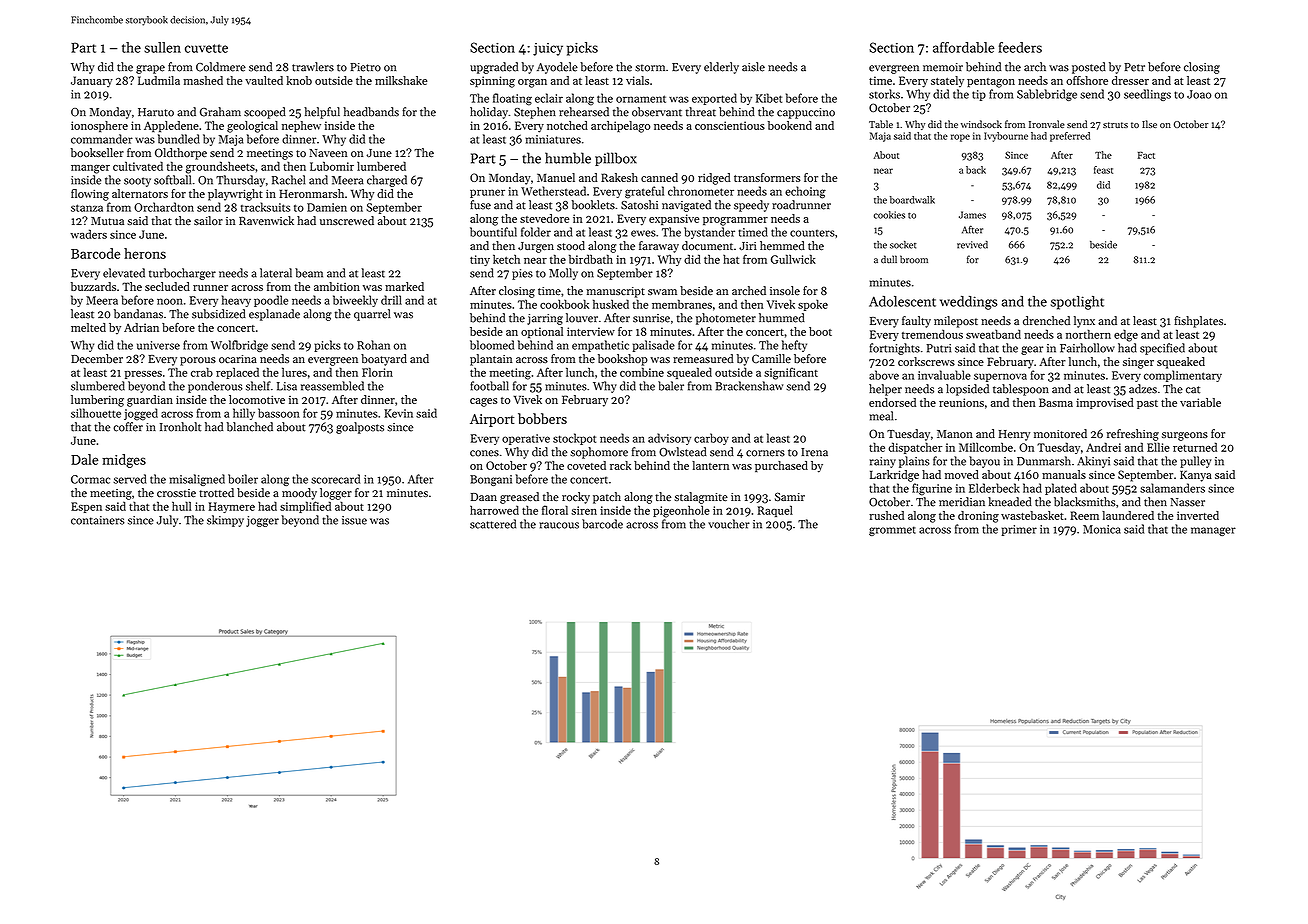 The width and height of the screenshot is (1308, 924). What do you see at coordinates (662, 292) in the screenshot?
I see `swam` at bounding box center [662, 292].
